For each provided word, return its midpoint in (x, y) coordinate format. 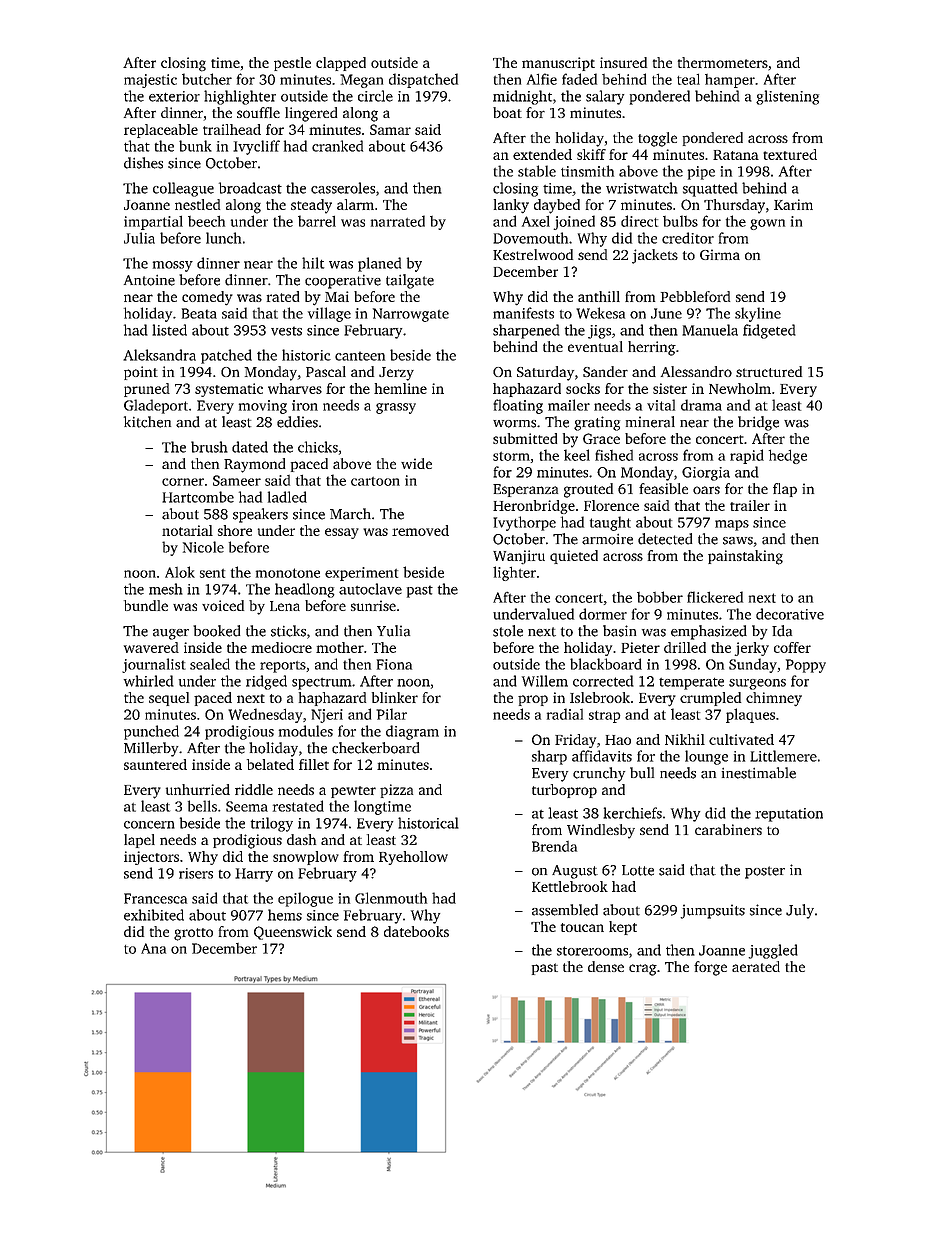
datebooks (416, 931)
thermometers (723, 62)
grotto (193, 934)
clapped (341, 64)
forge (710, 968)
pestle (292, 64)
